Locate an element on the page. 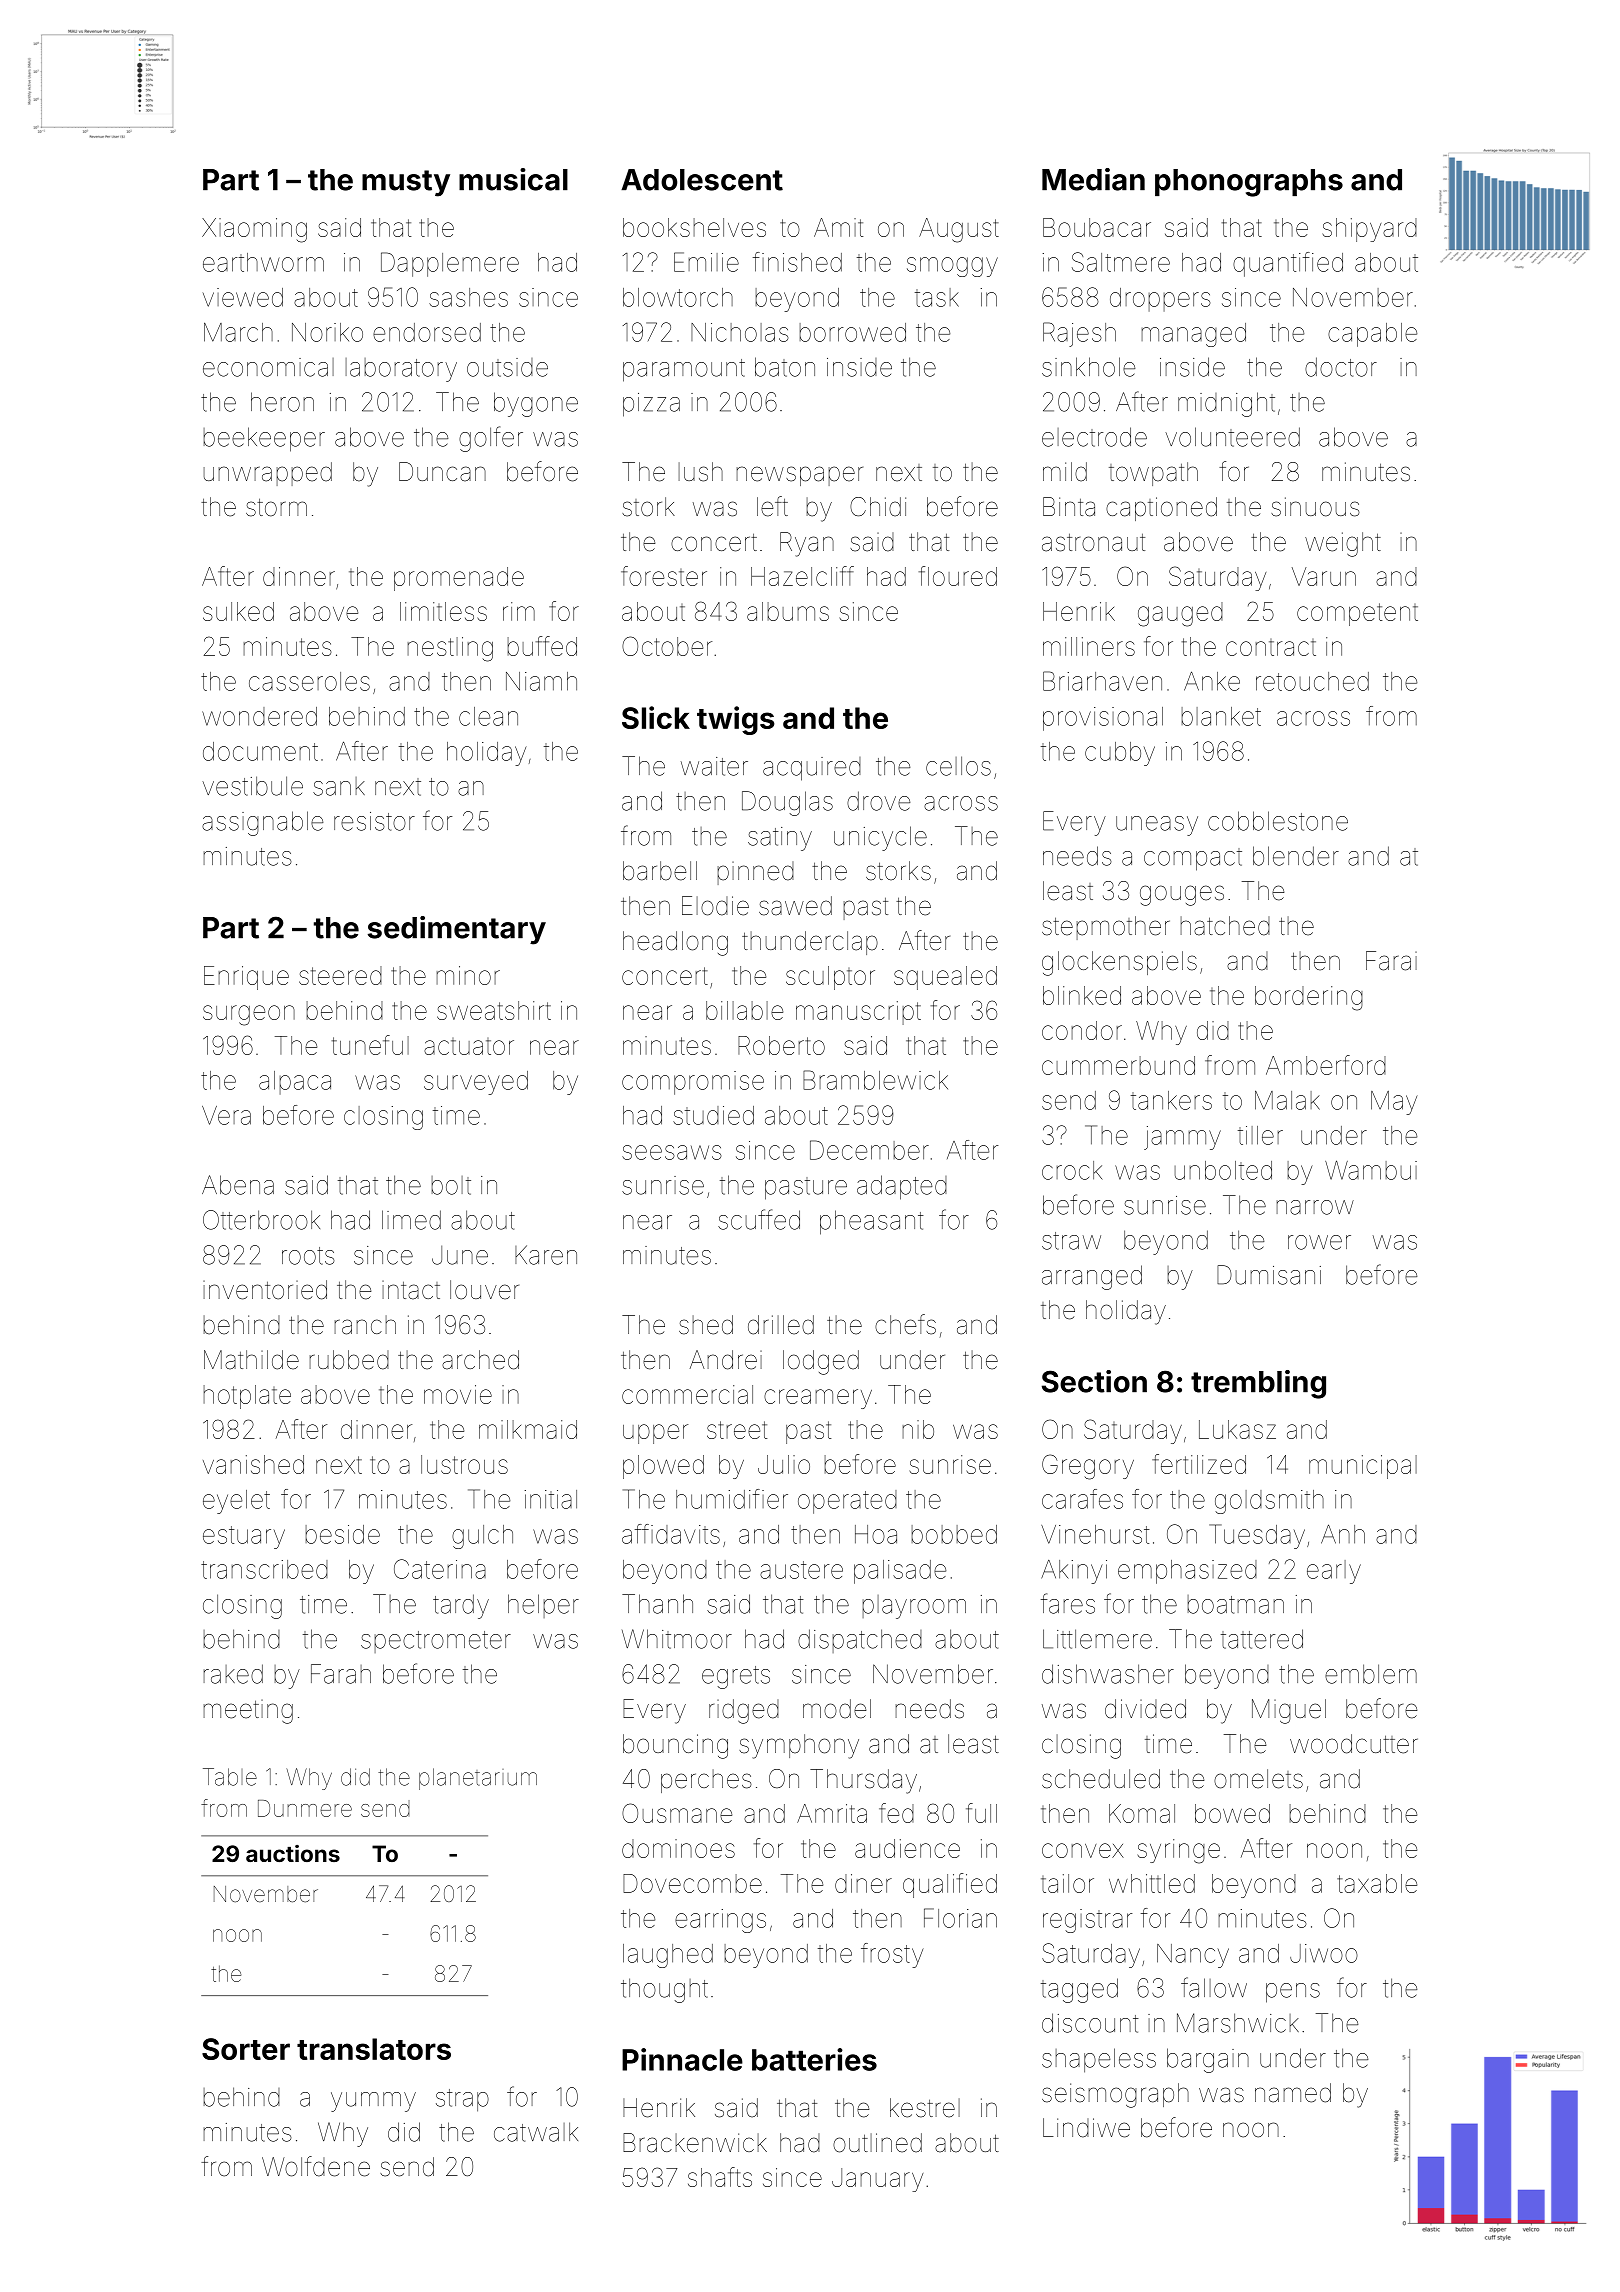 This page has height=2292, width=1620. vestibule is located at coordinates (252, 786).
